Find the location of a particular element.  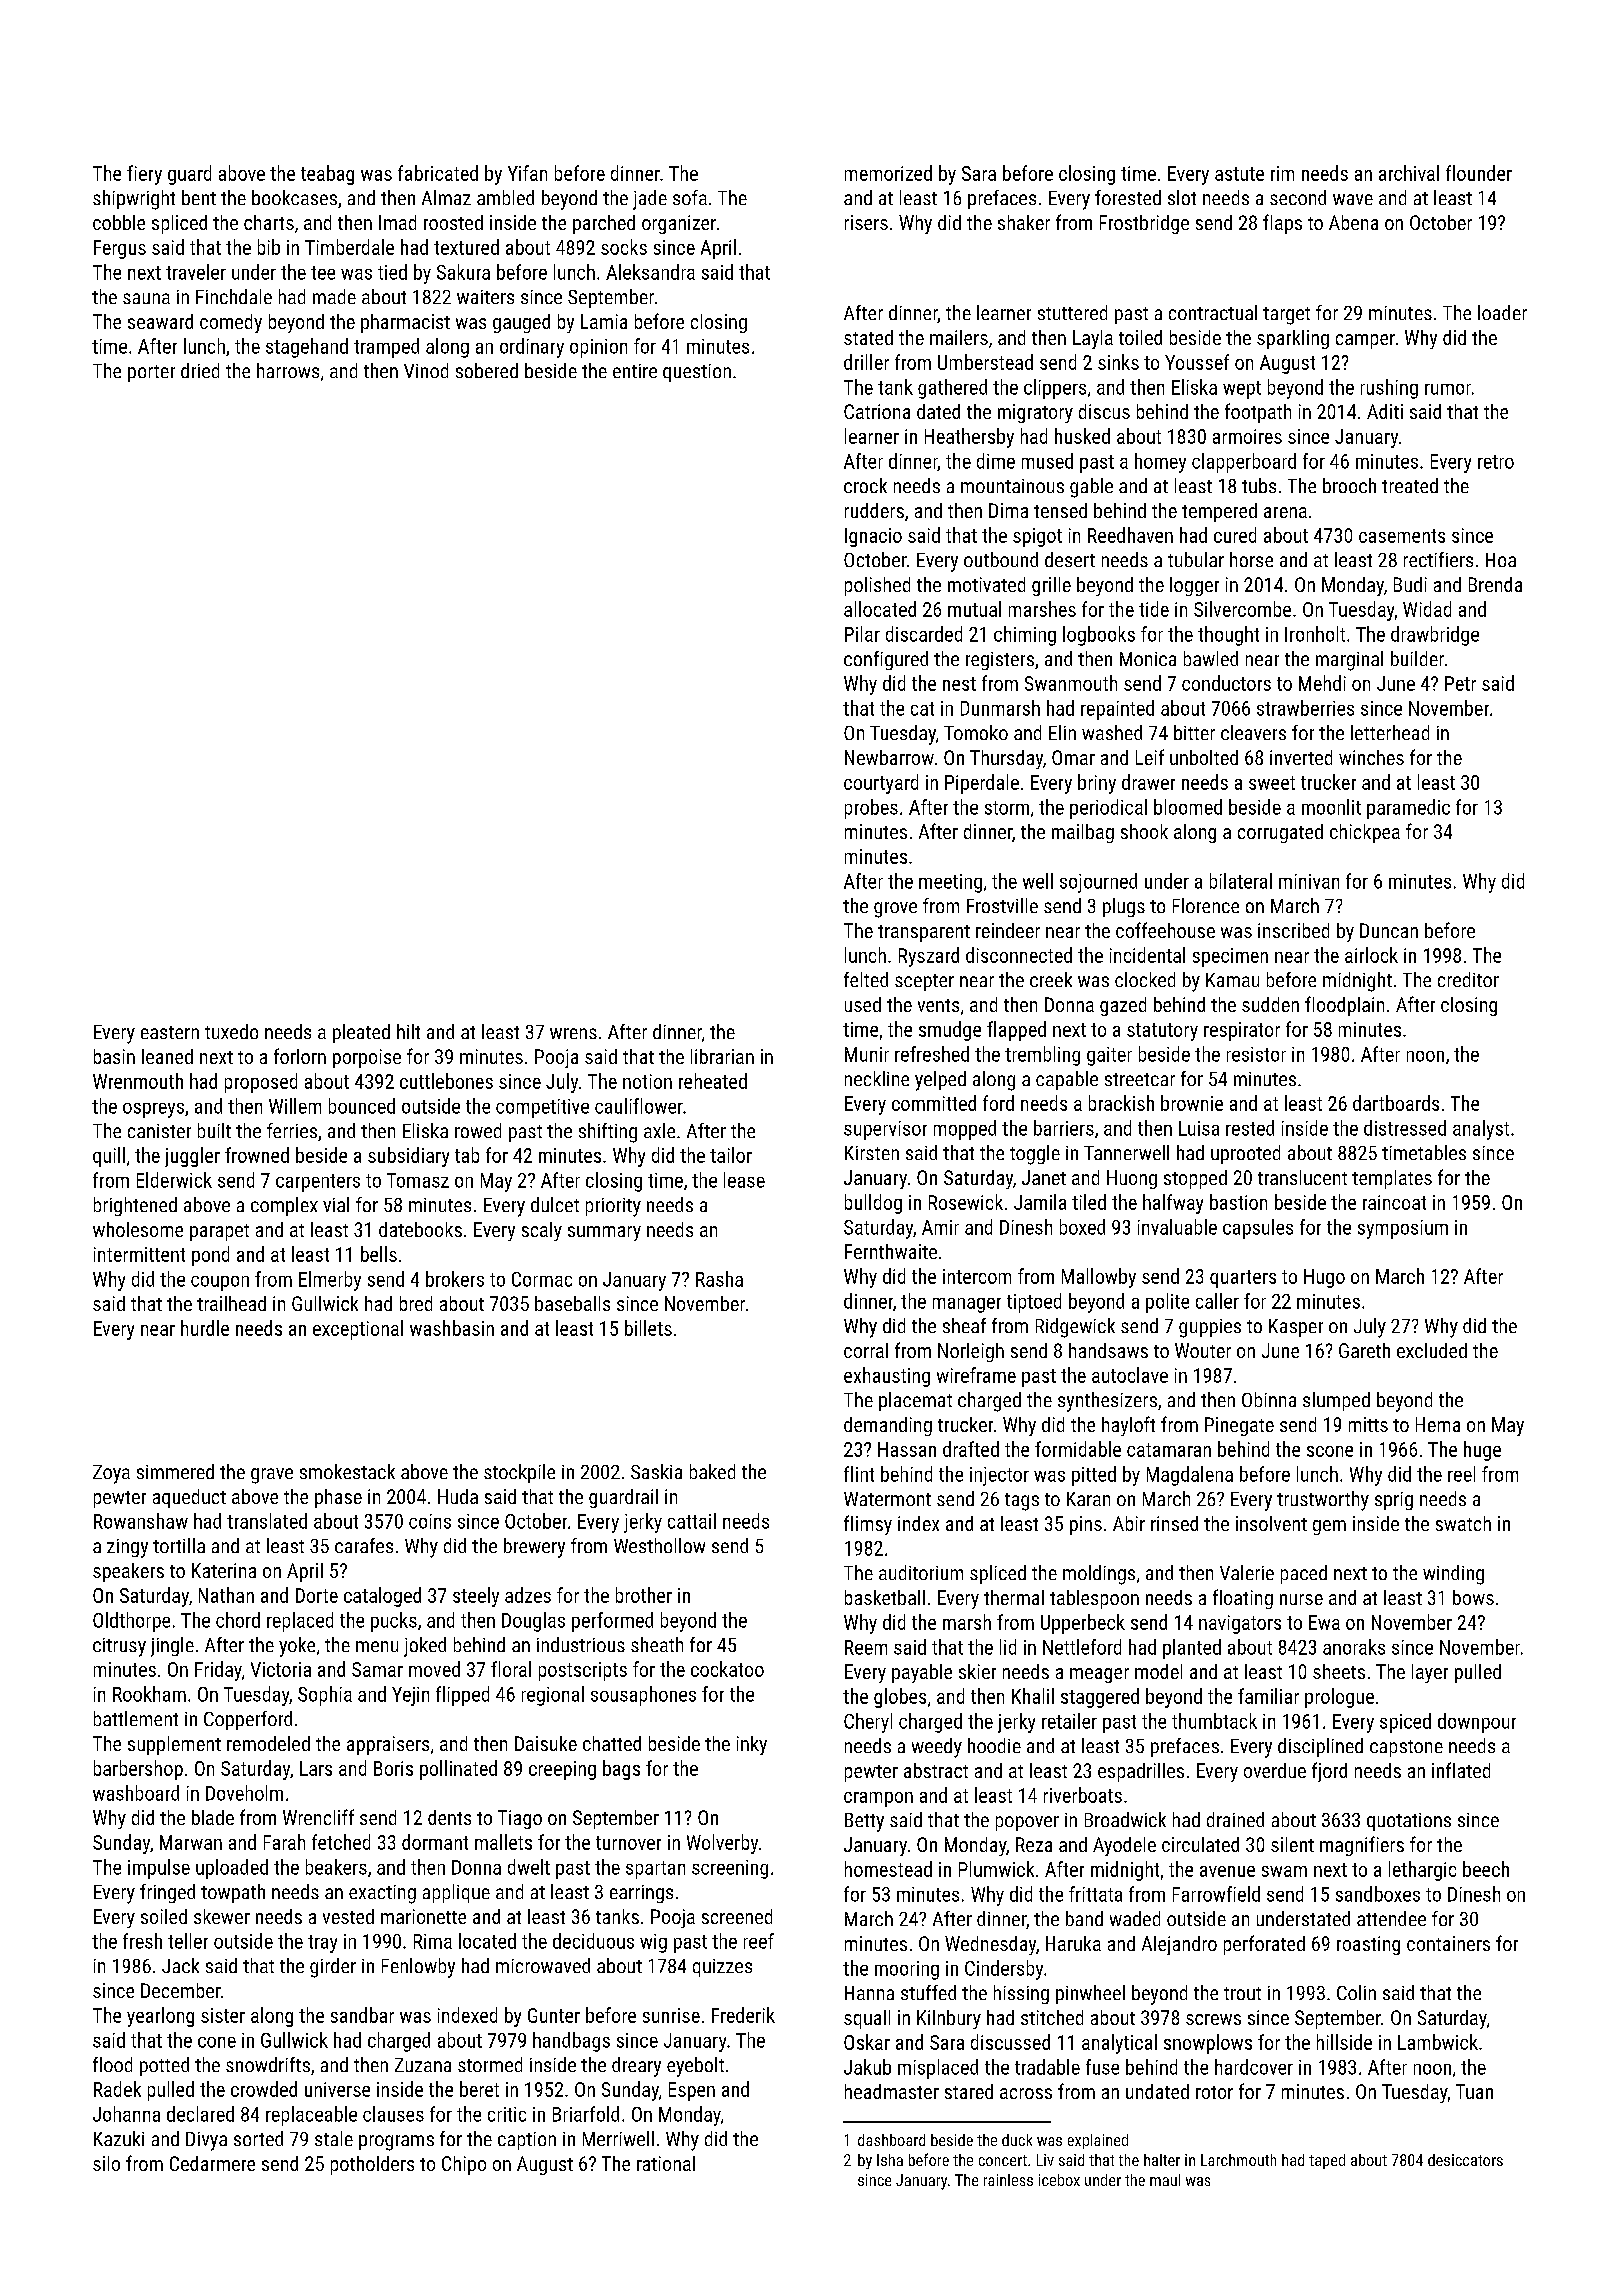

Duncan is located at coordinates (1389, 930).
